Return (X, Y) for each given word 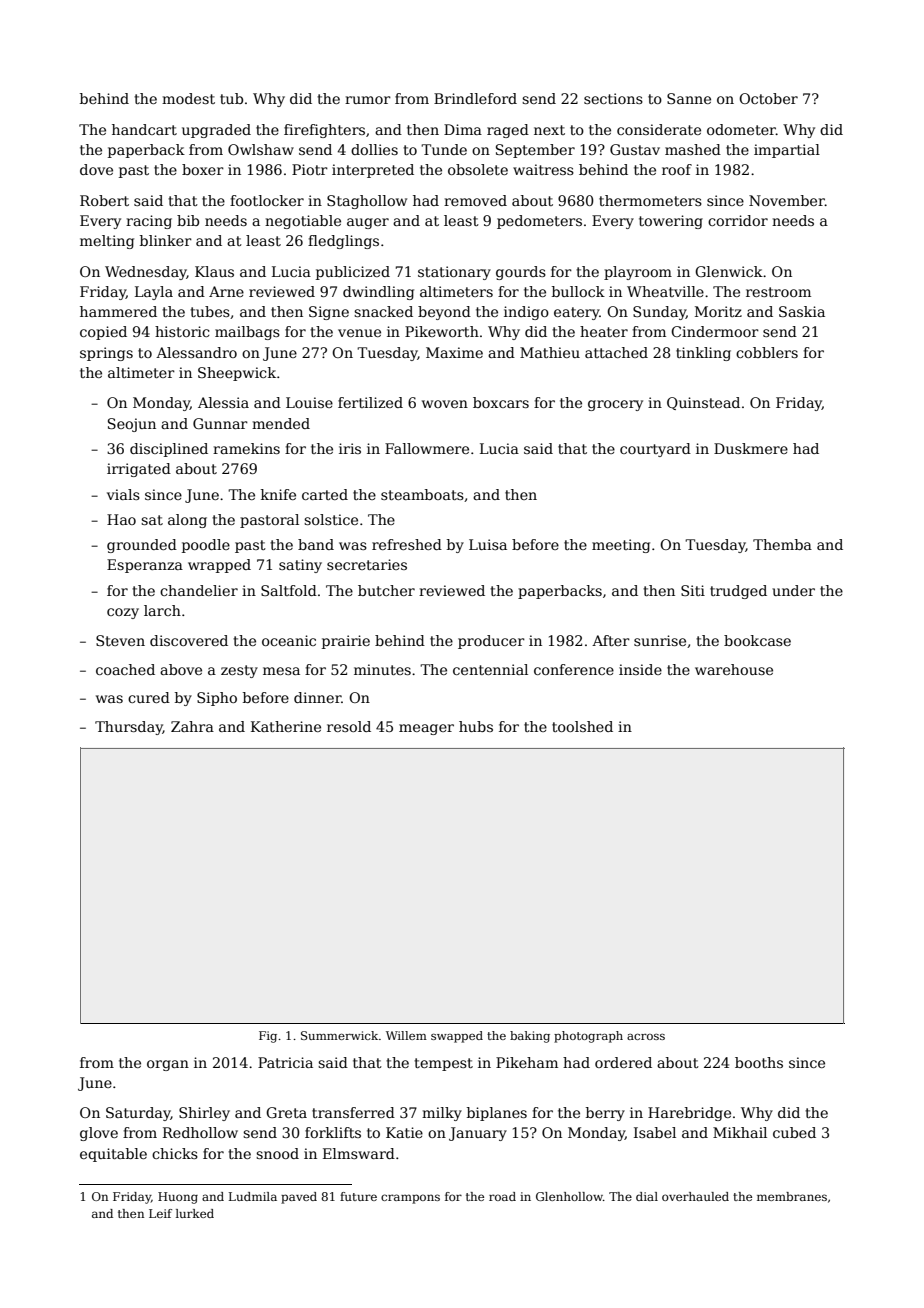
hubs (476, 726)
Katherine (286, 726)
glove (99, 1134)
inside (640, 669)
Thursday (129, 728)
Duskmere (751, 448)
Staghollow (367, 202)
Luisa (488, 544)
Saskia (802, 311)
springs (106, 354)
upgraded (216, 131)
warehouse (734, 669)
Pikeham (527, 1062)
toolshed (582, 726)
